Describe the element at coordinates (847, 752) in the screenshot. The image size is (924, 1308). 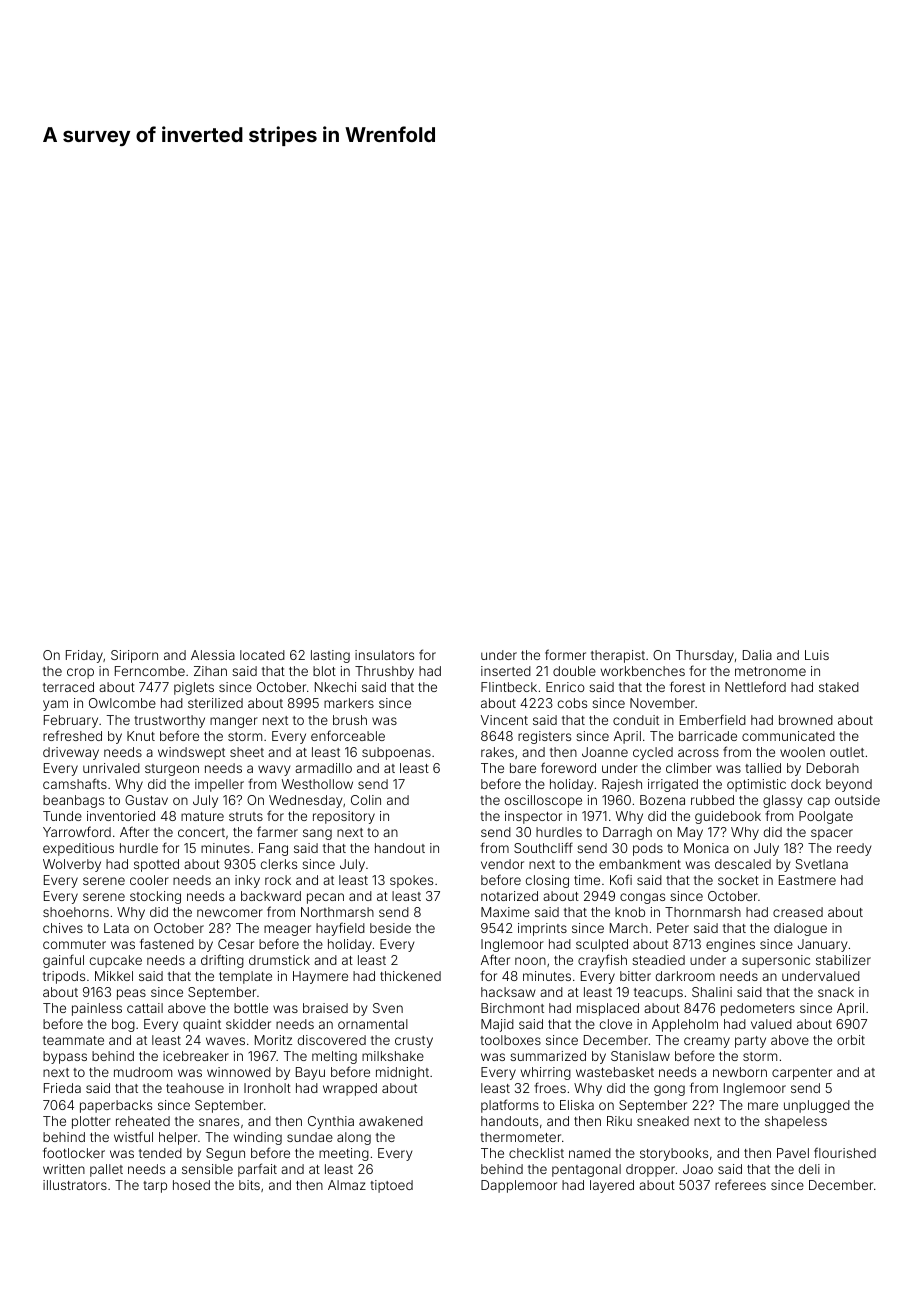
I see `outlet` at that location.
